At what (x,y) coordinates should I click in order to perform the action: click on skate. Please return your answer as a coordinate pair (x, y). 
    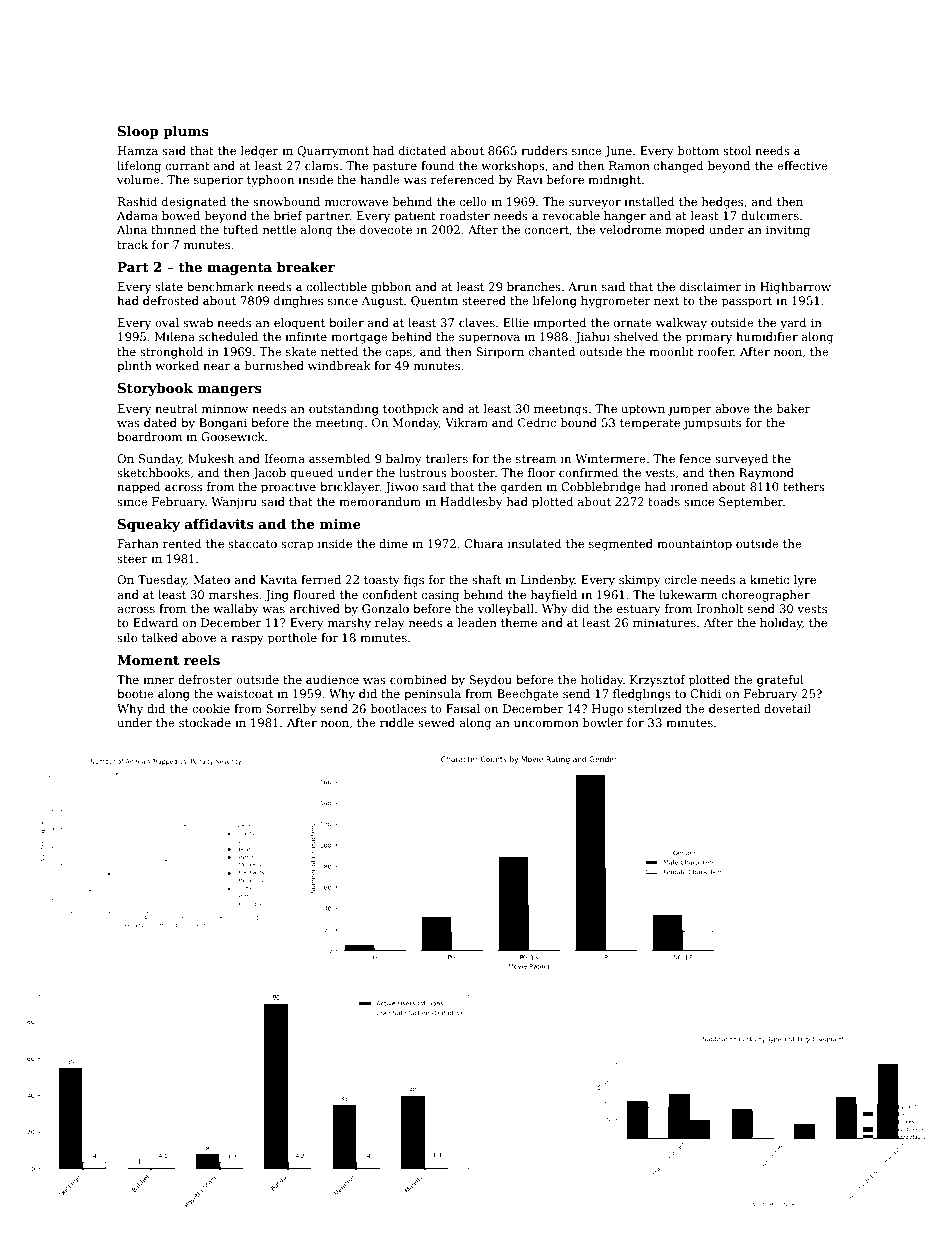
    Looking at the image, I should click on (301, 351).
